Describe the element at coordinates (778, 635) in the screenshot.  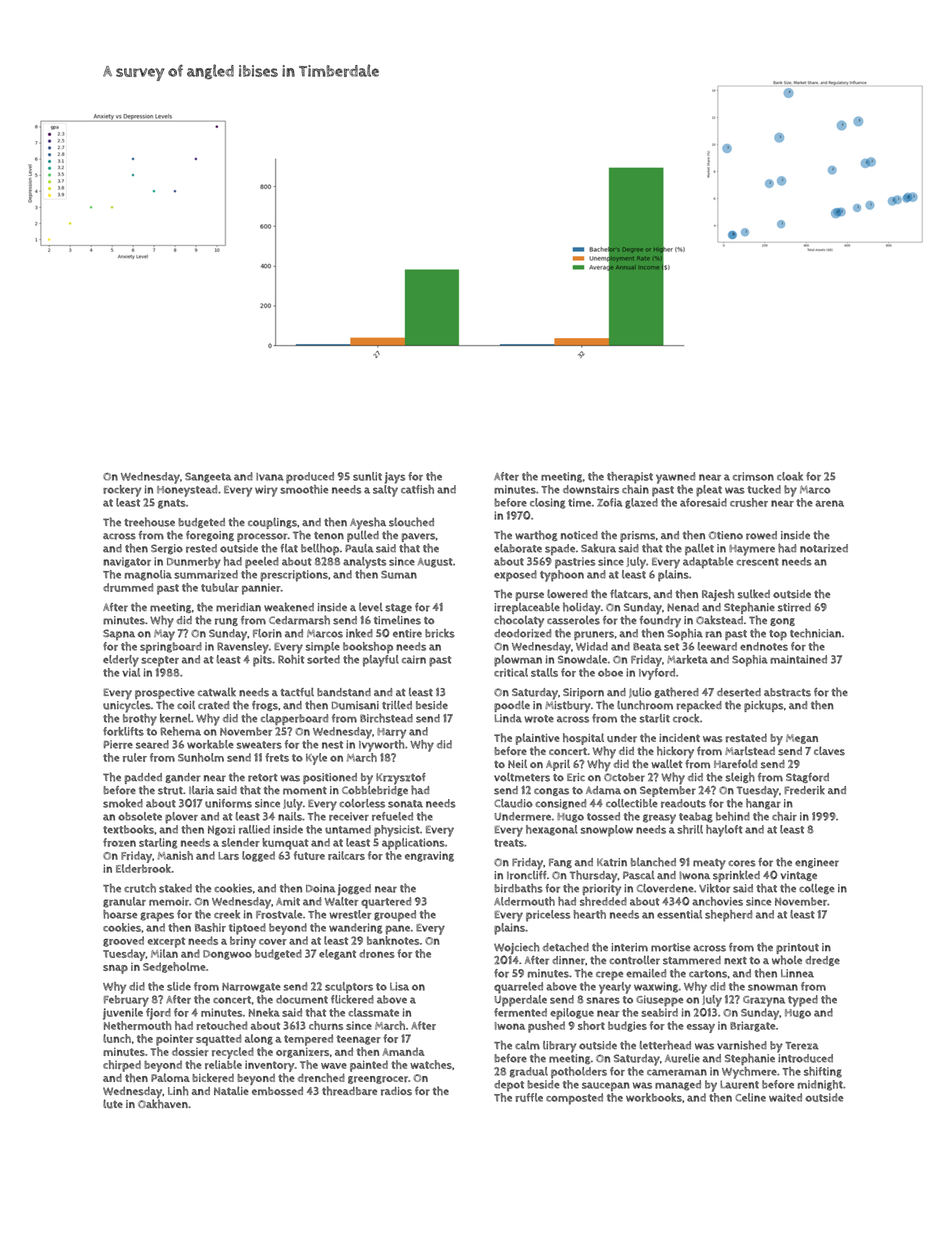
I see `top` at that location.
